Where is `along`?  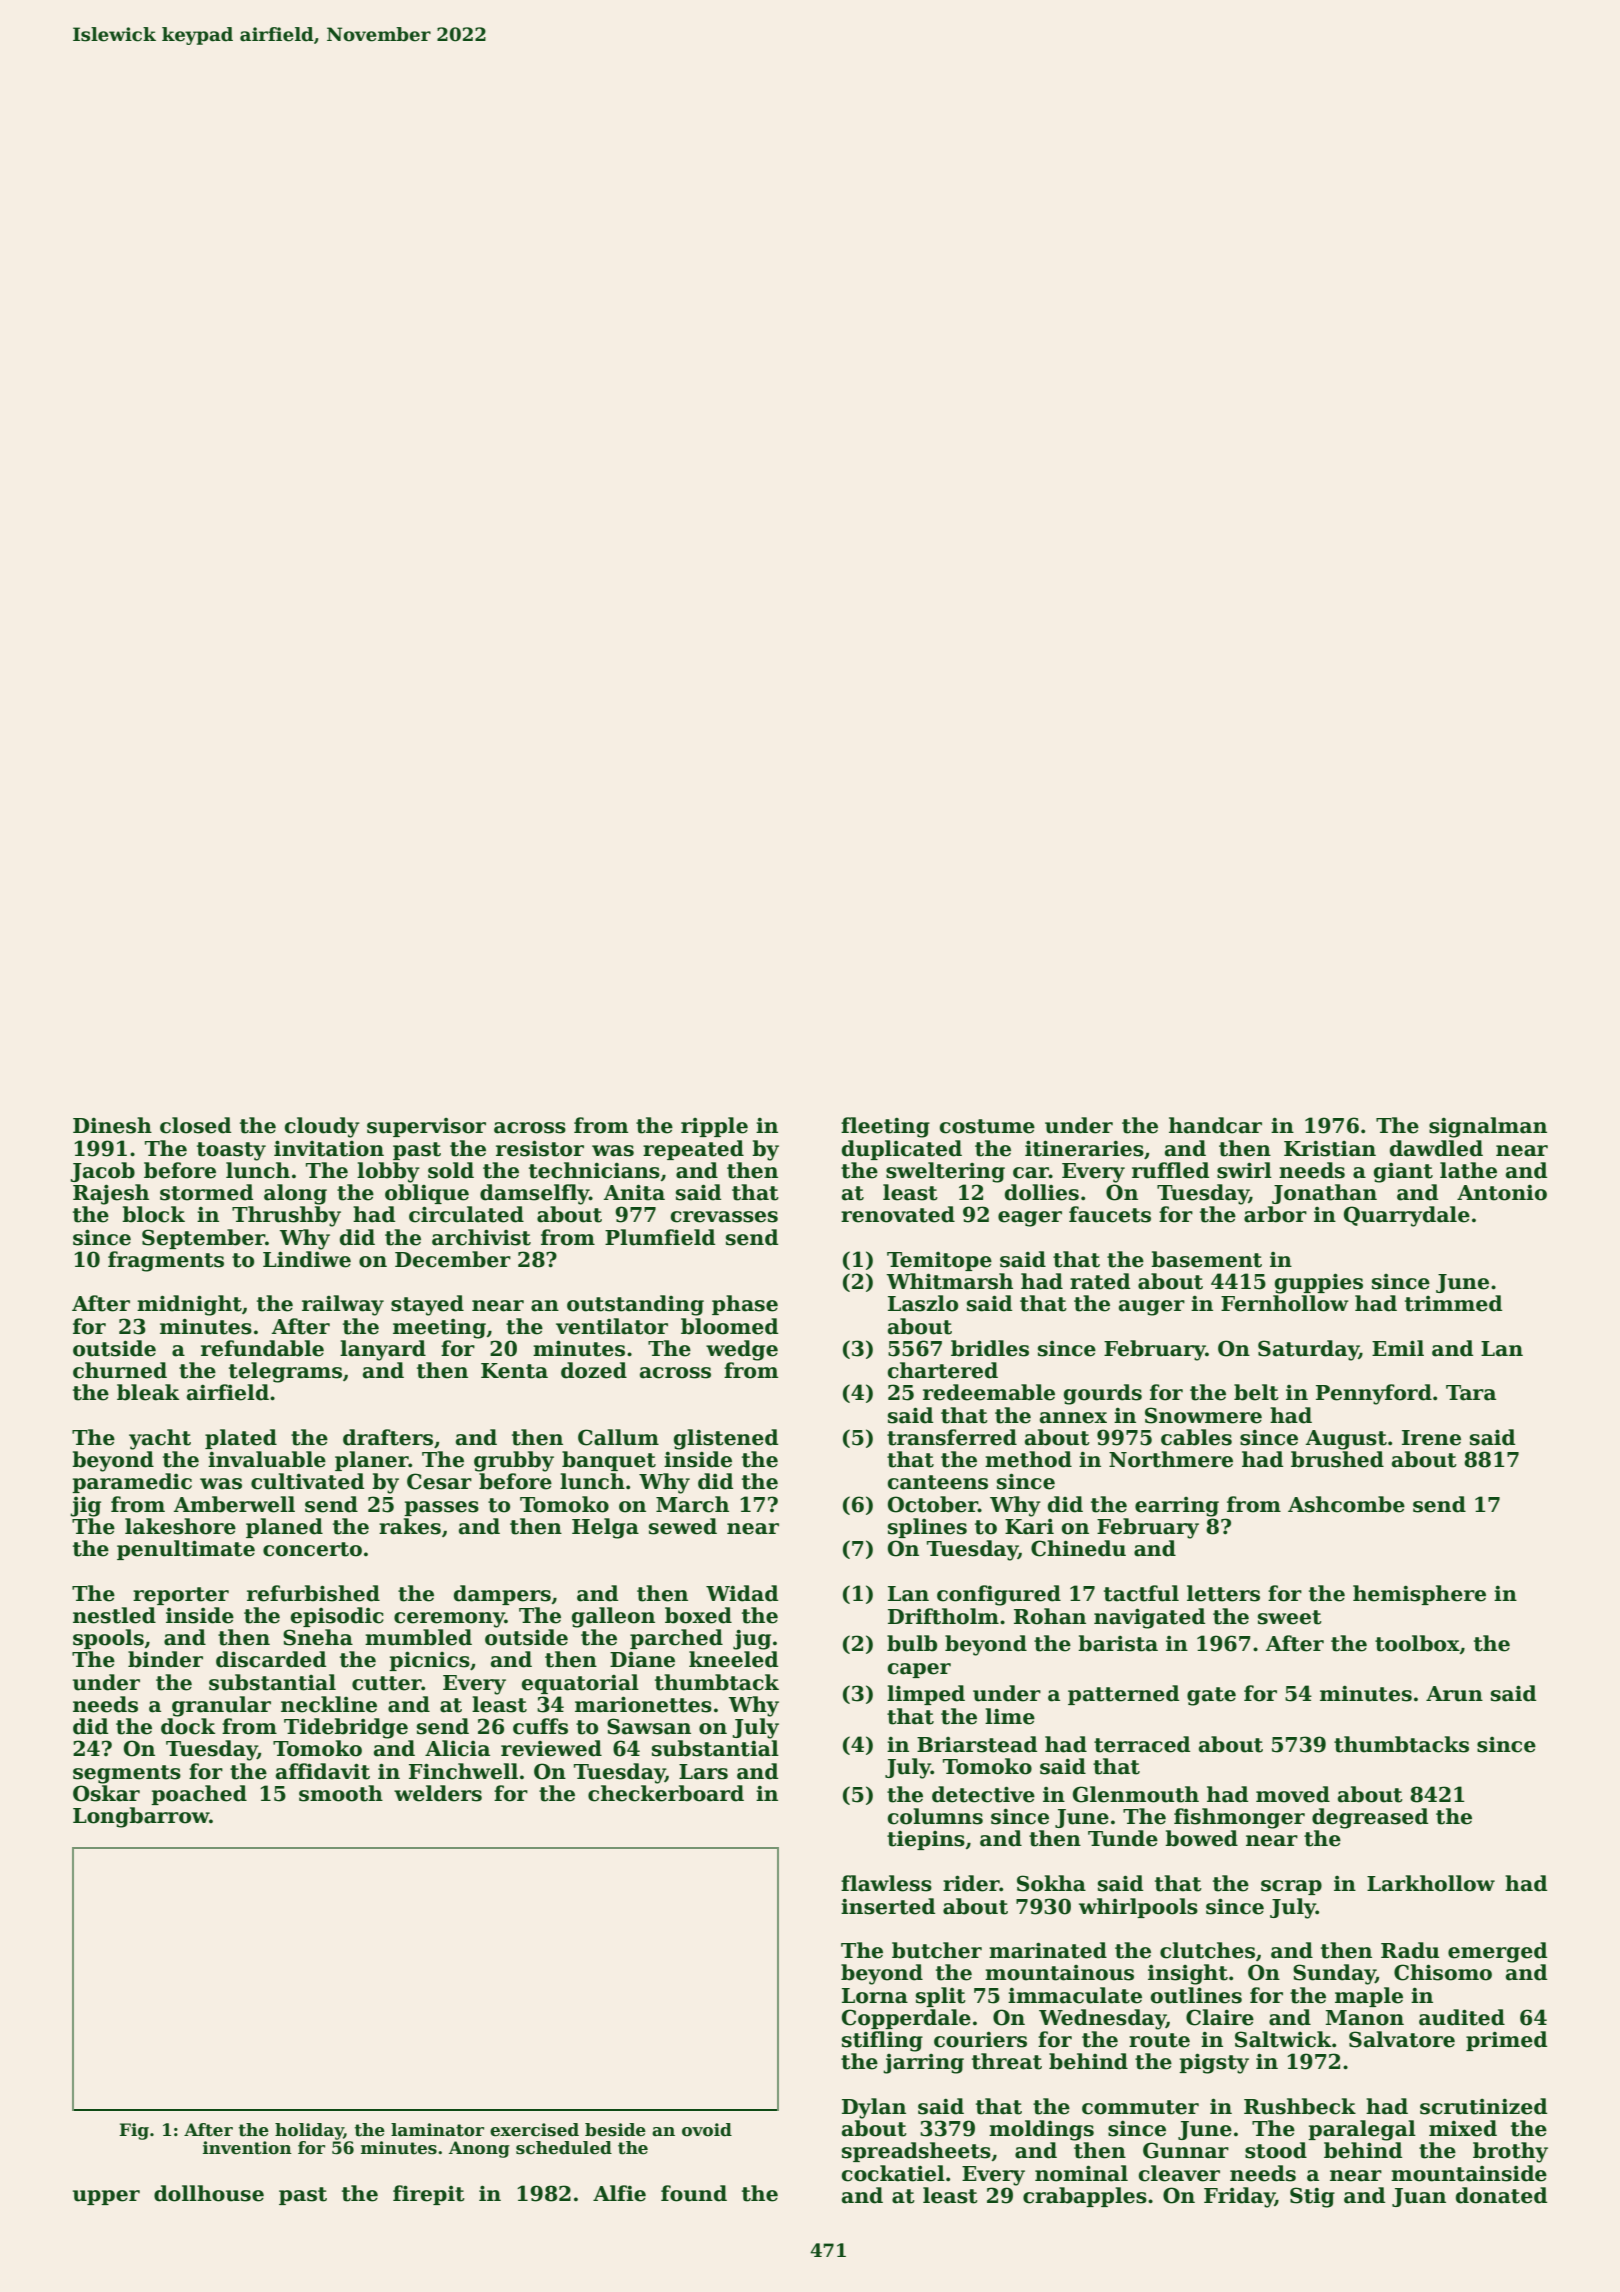 along is located at coordinates (295, 1194).
